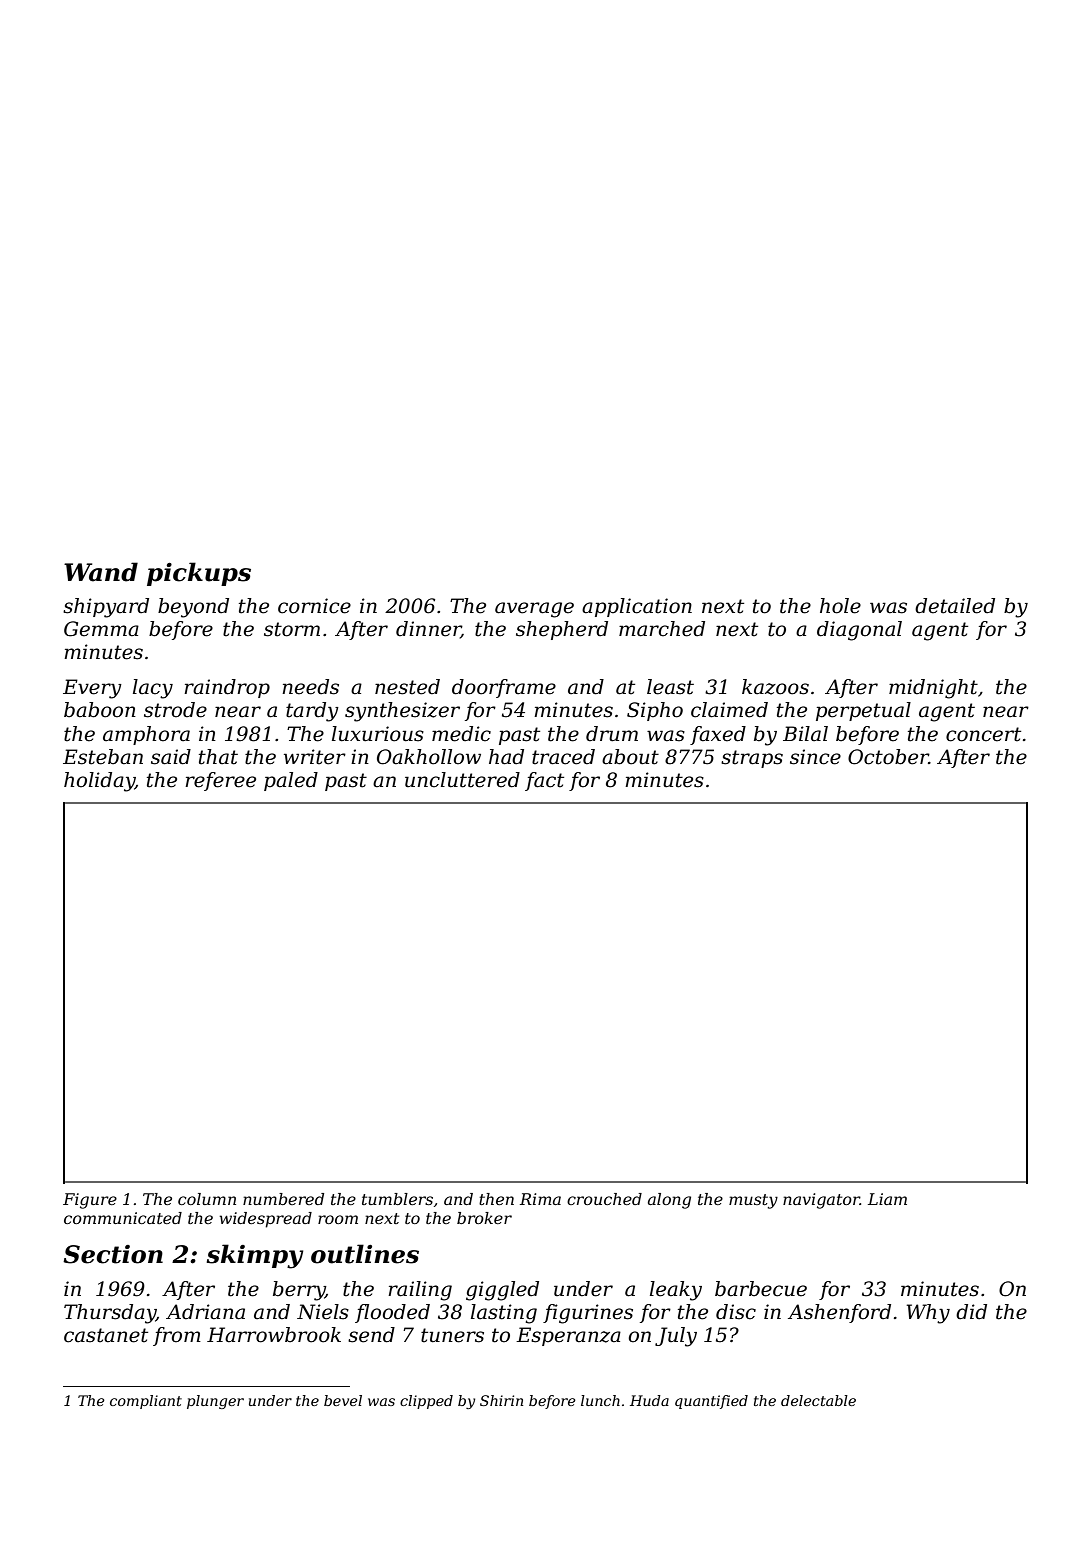 This screenshot has height=1543, width=1091. I want to click on Wand, so click(101, 572).
